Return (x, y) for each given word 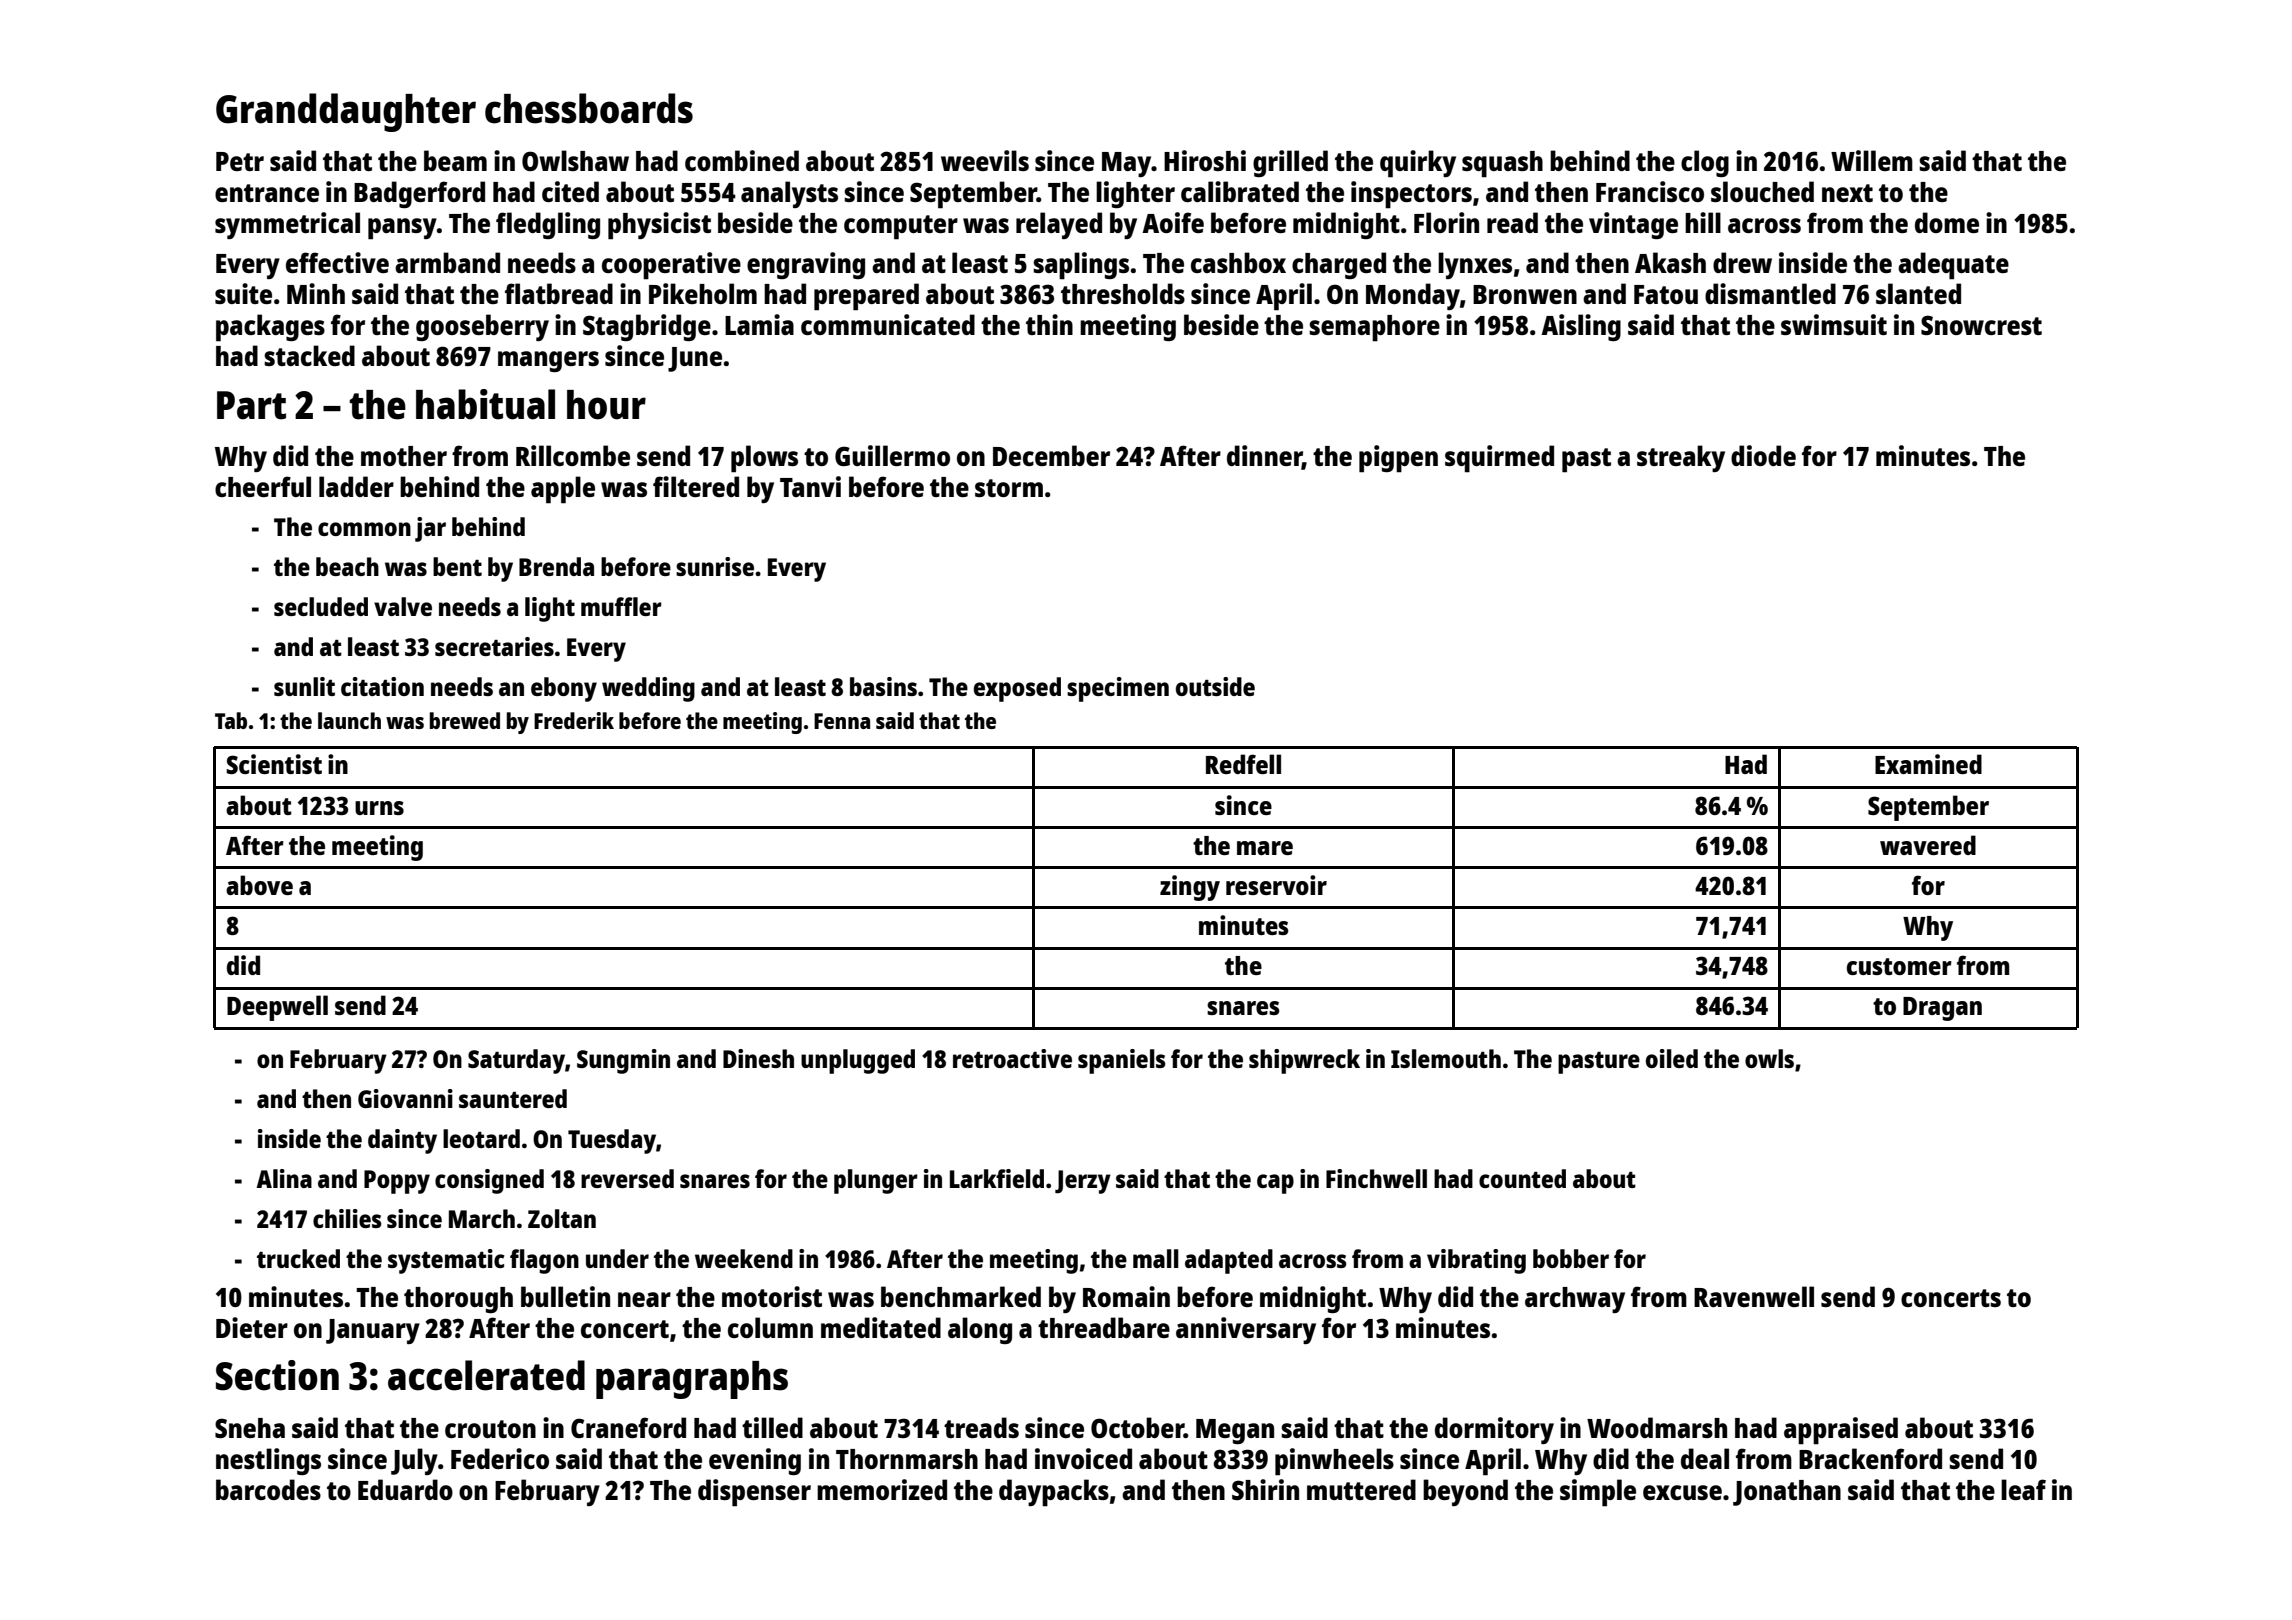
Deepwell (277, 1008)
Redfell (1243, 764)
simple (1598, 1493)
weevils (985, 160)
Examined (1928, 764)
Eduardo (405, 1489)
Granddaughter (346, 112)
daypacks (1054, 1493)
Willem (1872, 160)
